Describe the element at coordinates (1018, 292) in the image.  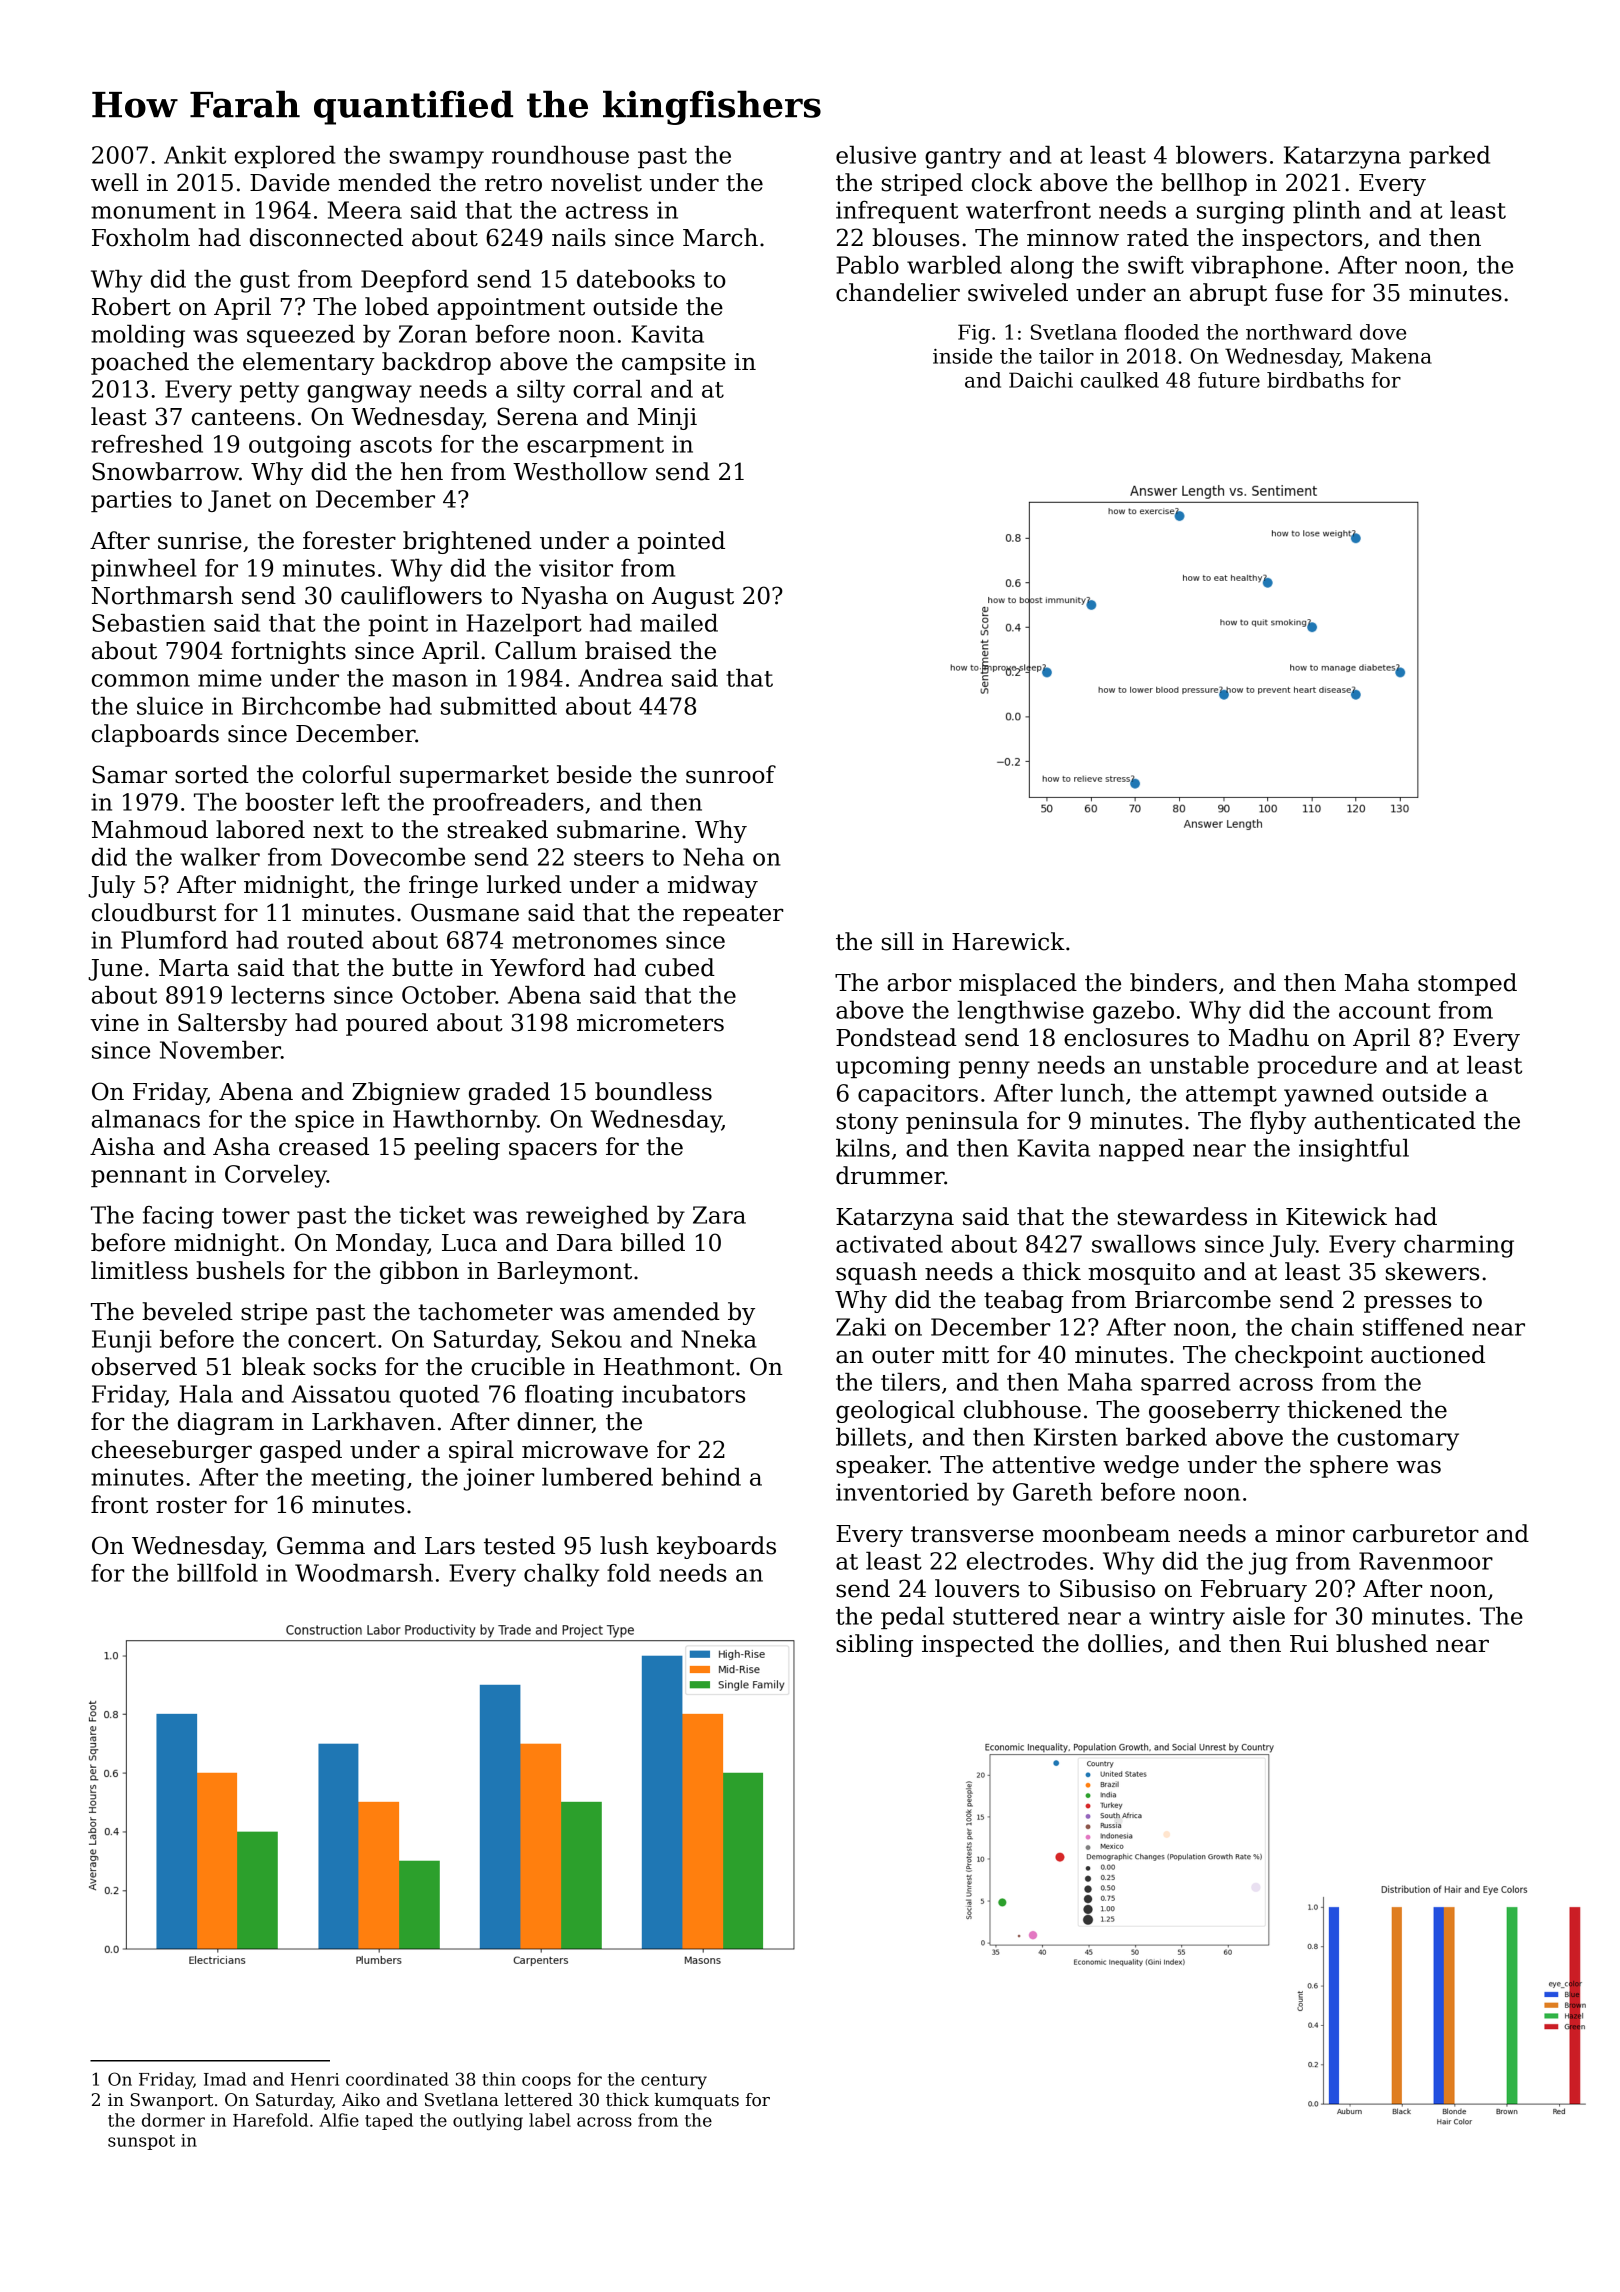
I see `swiveled` at that location.
